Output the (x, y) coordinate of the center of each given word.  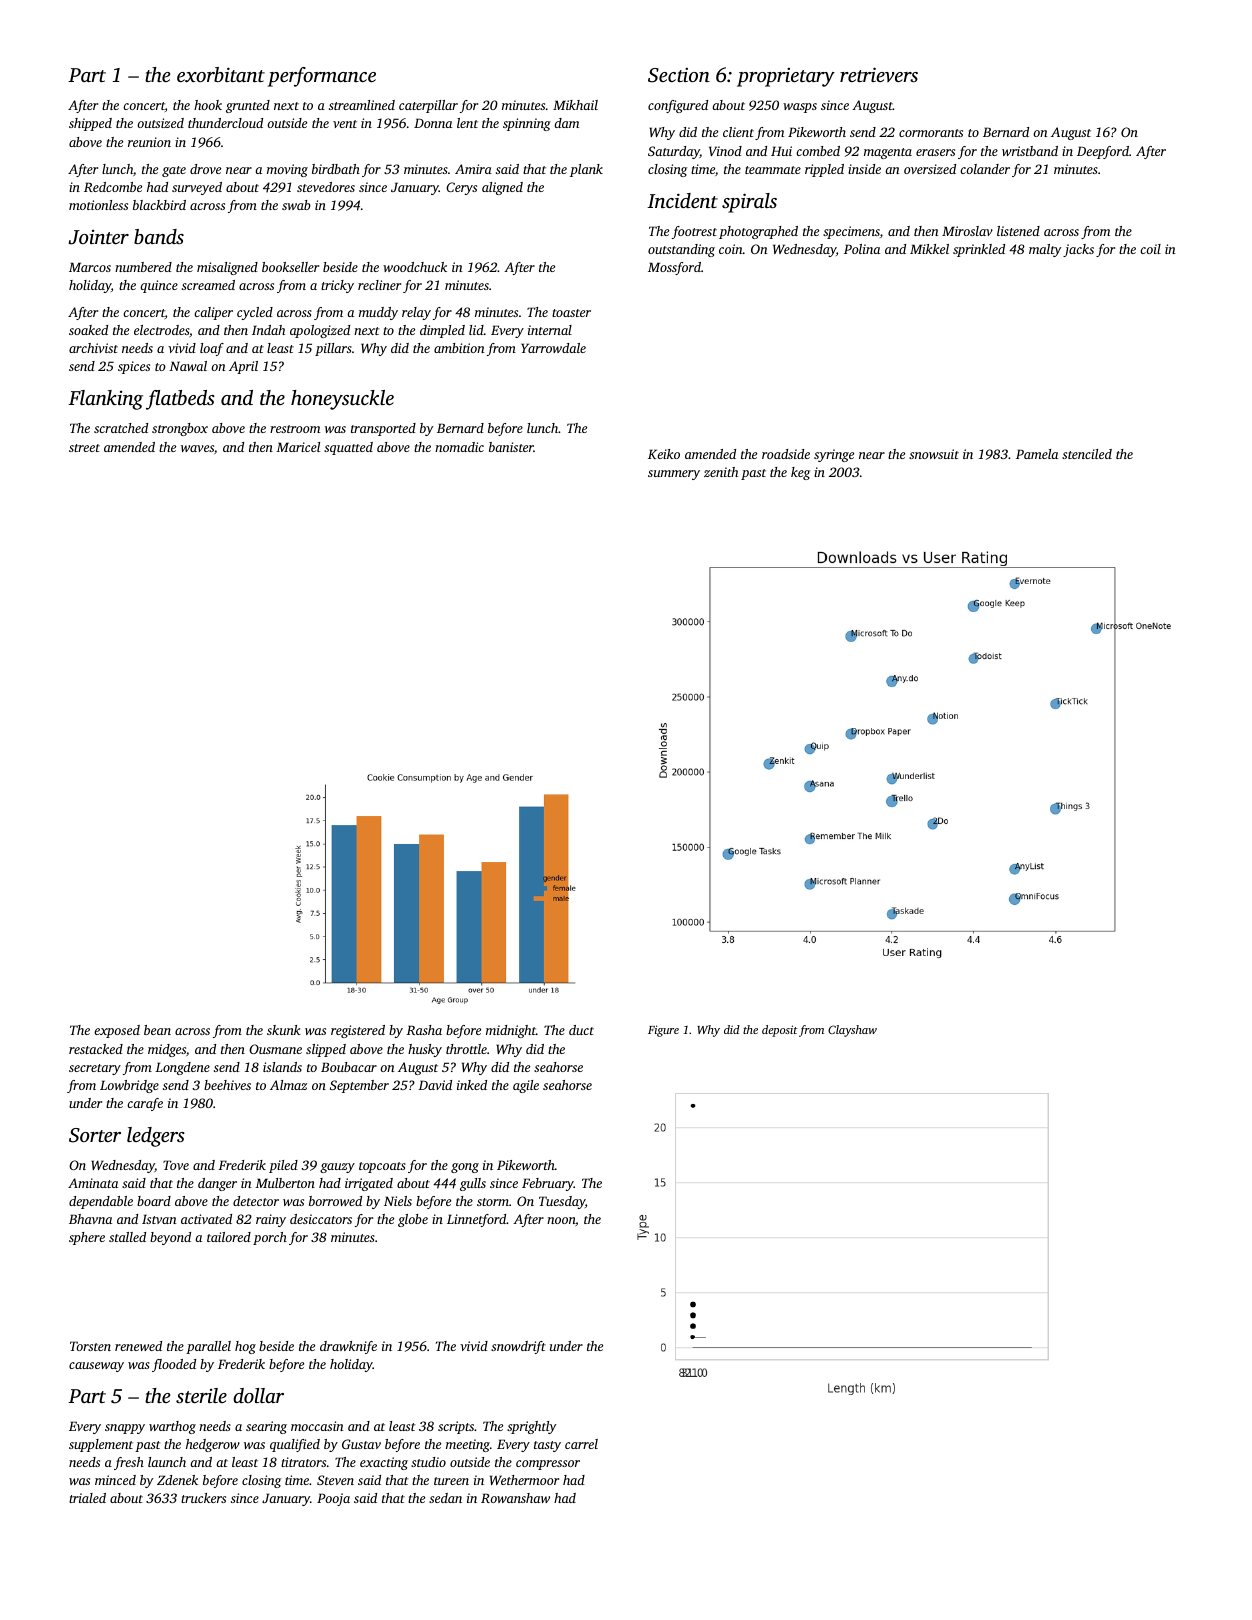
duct (581, 1030)
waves (197, 448)
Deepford (1103, 152)
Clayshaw (852, 1031)
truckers (203, 1498)
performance (322, 77)
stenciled (1087, 454)
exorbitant (221, 74)
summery (674, 475)
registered (358, 1031)
